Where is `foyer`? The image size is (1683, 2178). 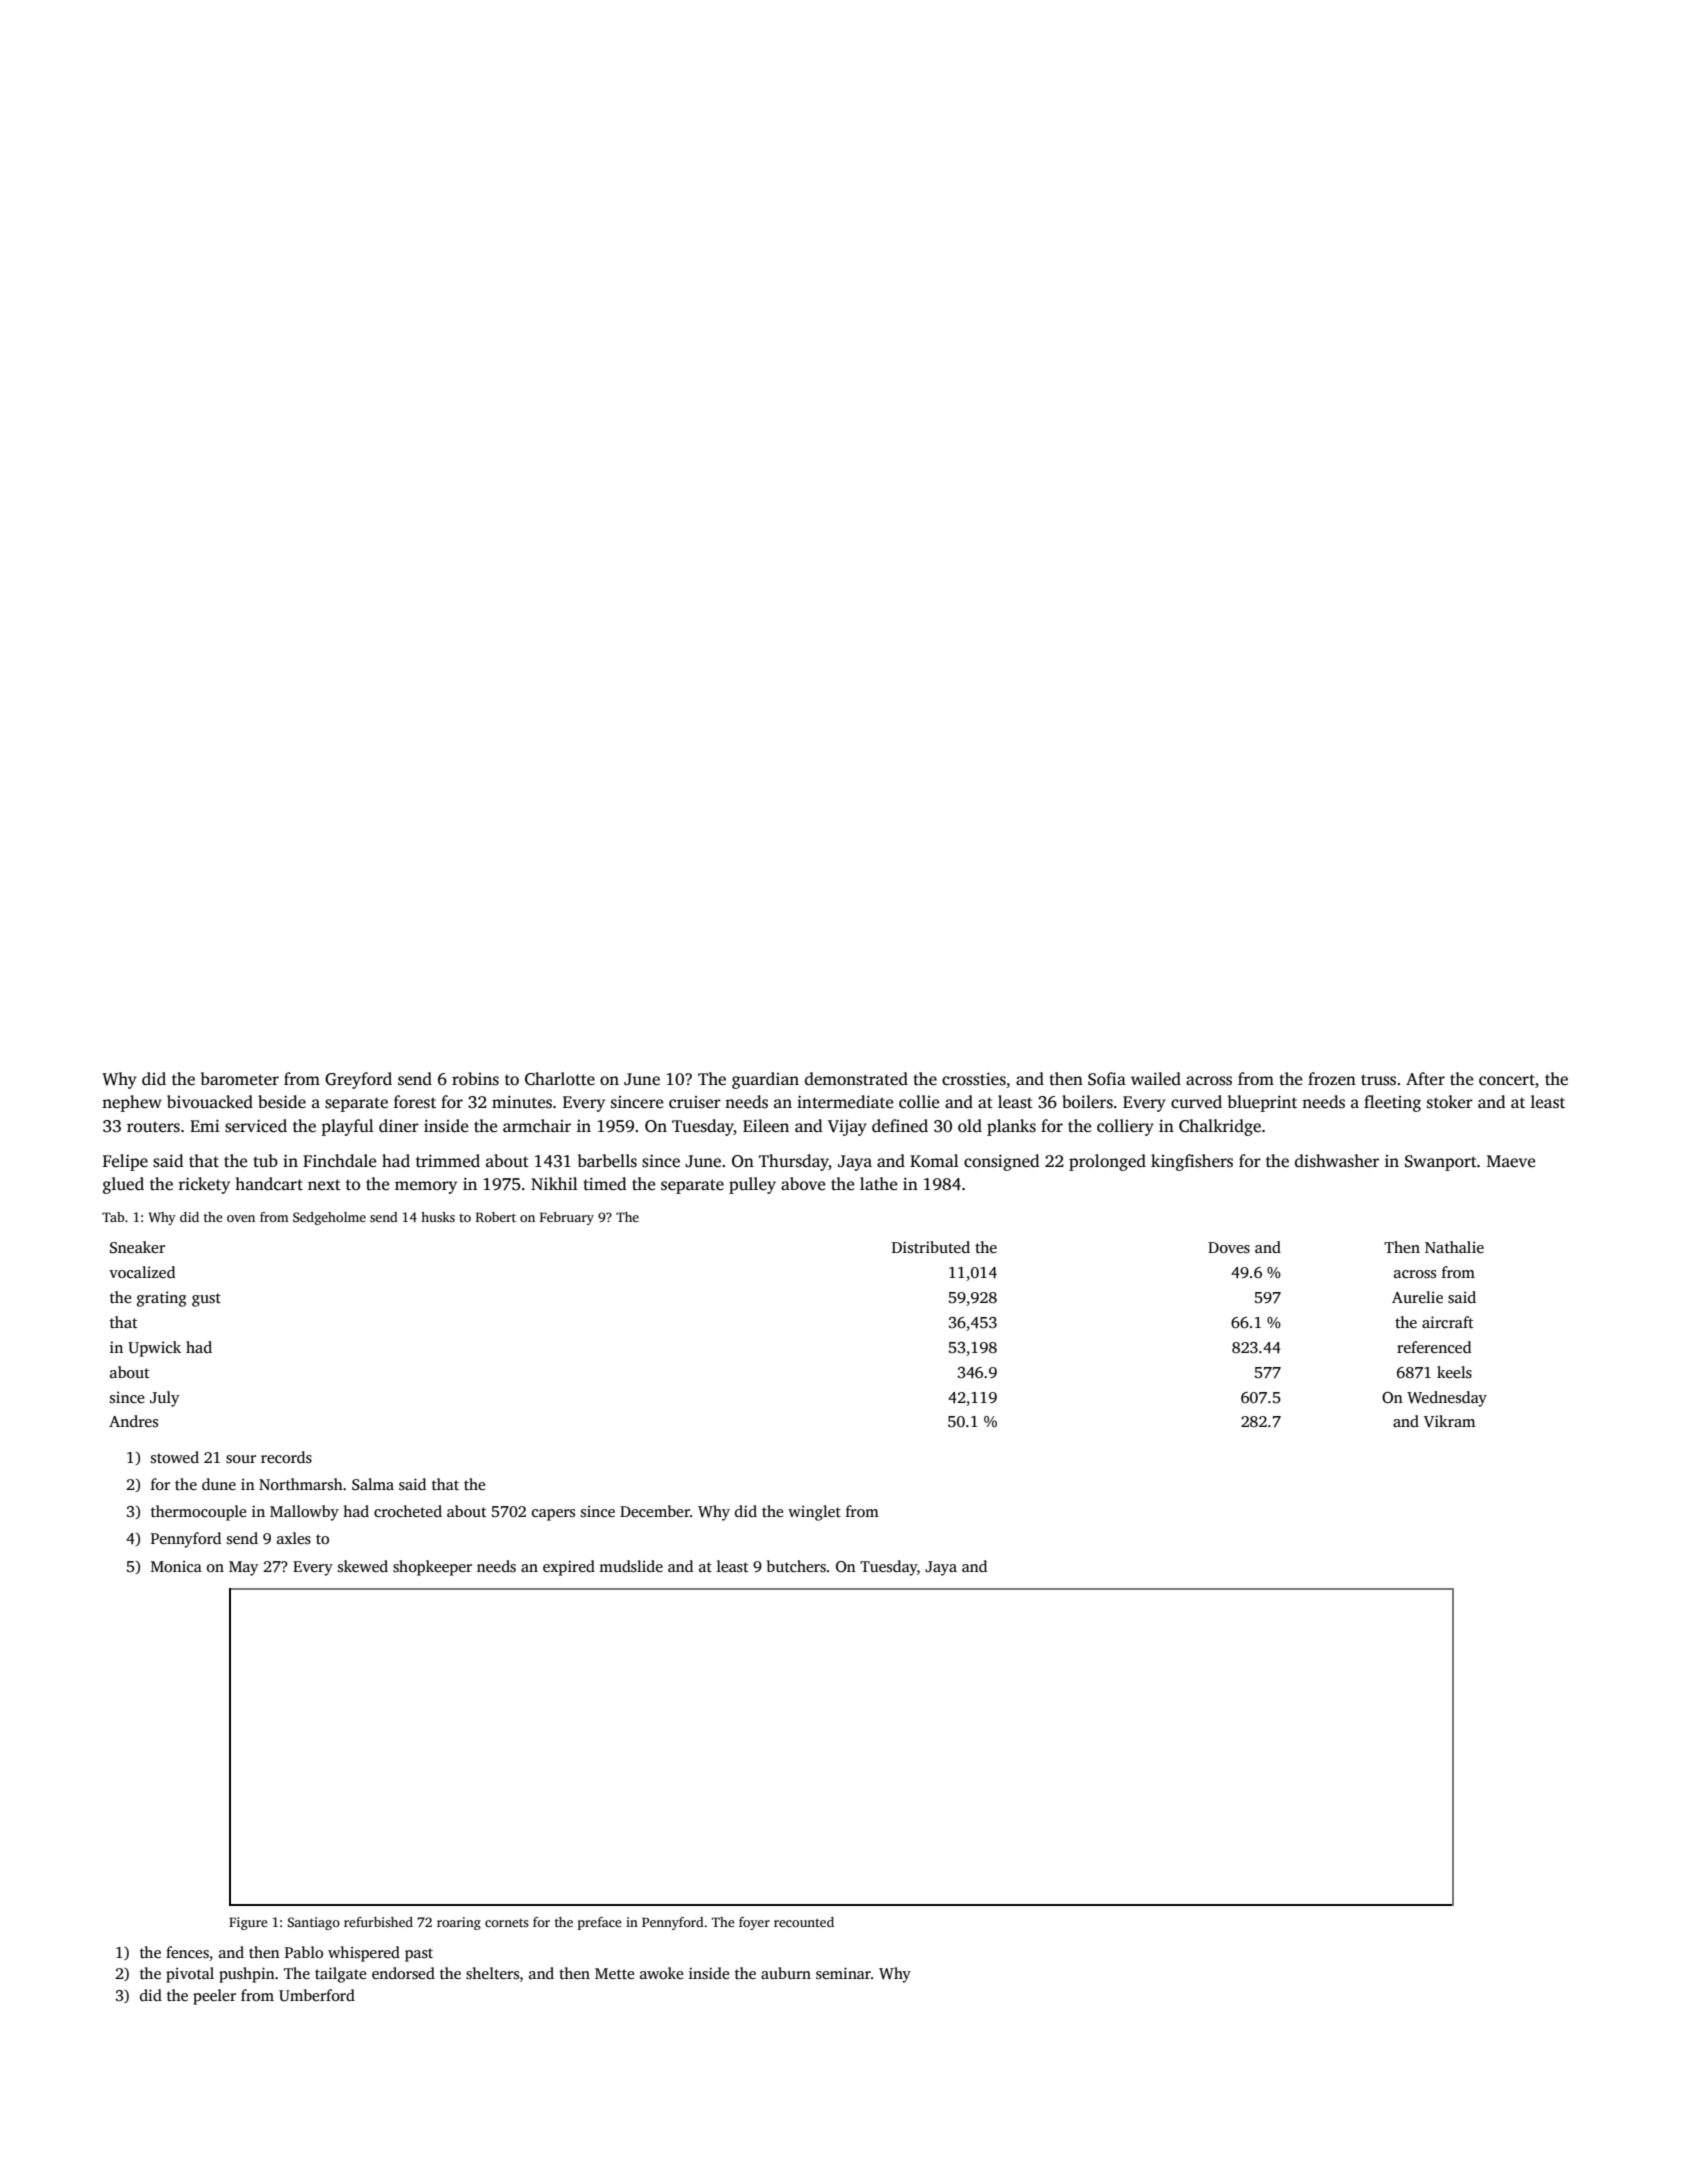
foyer is located at coordinates (754, 1923).
